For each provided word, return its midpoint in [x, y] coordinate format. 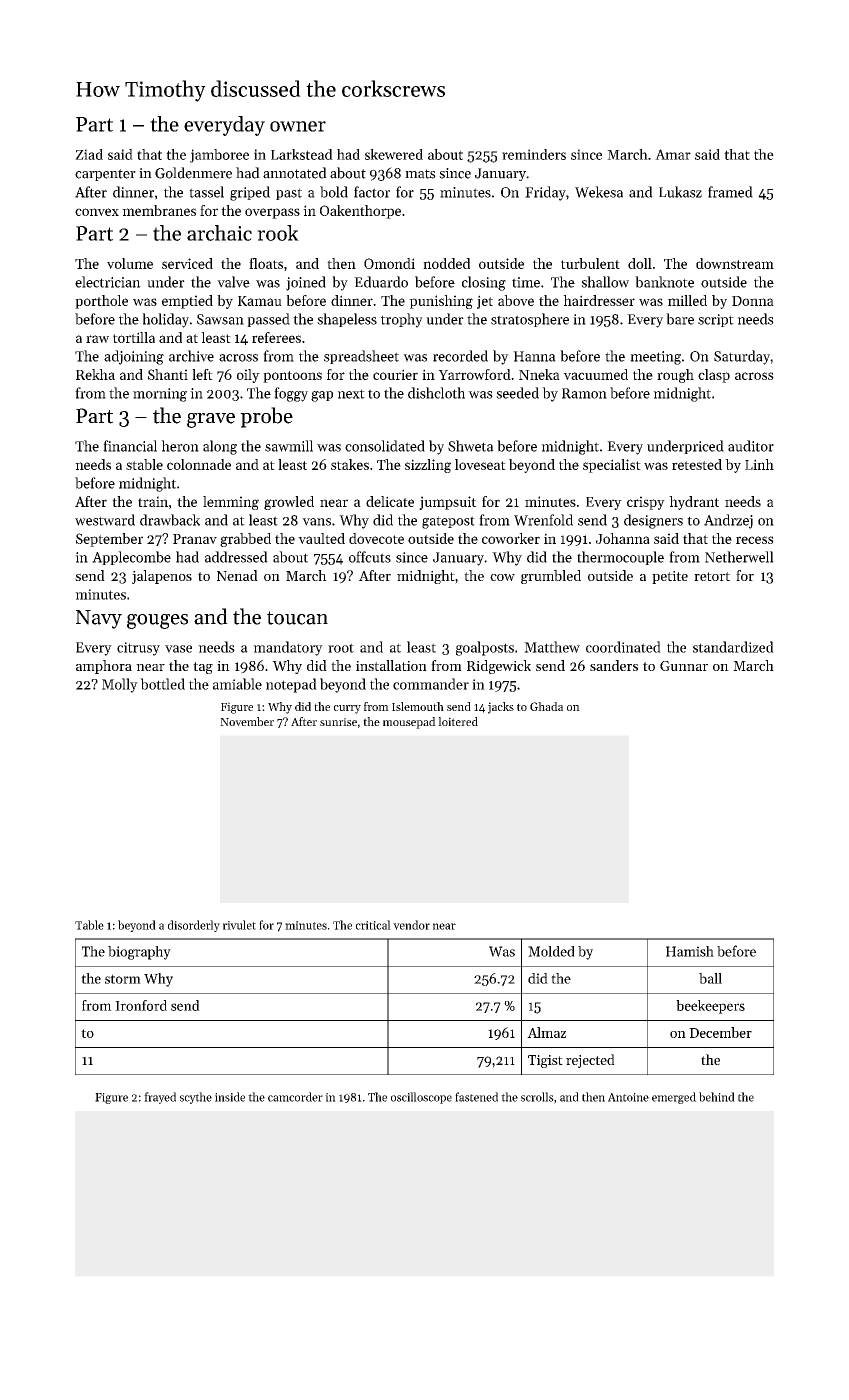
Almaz [546, 1032]
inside [230, 1097]
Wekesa [599, 192]
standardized [733, 647]
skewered [394, 154]
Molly [120, 685]
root [341, 648]
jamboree [219, 156]
